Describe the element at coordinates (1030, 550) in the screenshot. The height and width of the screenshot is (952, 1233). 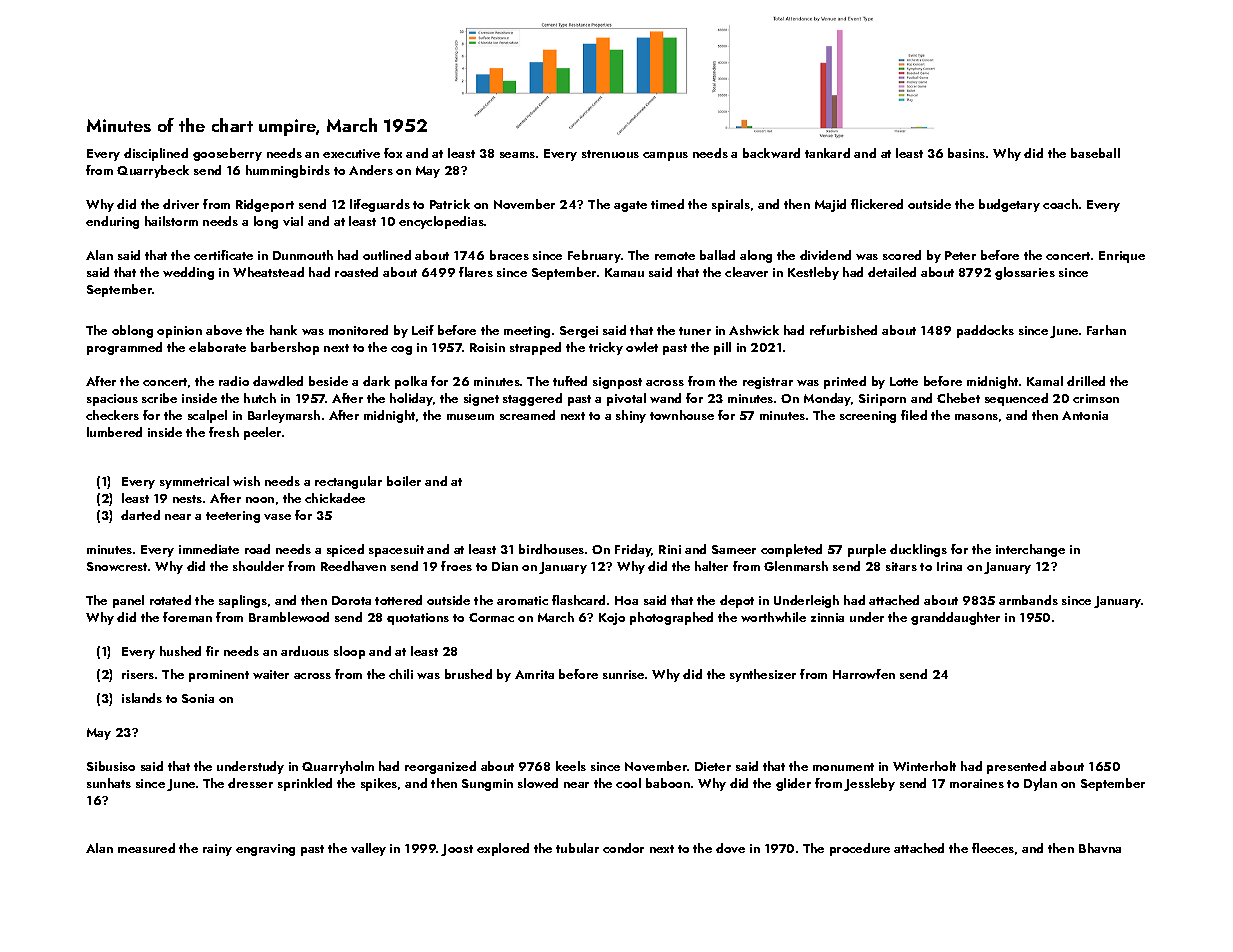
I see `interchange` at that location.
